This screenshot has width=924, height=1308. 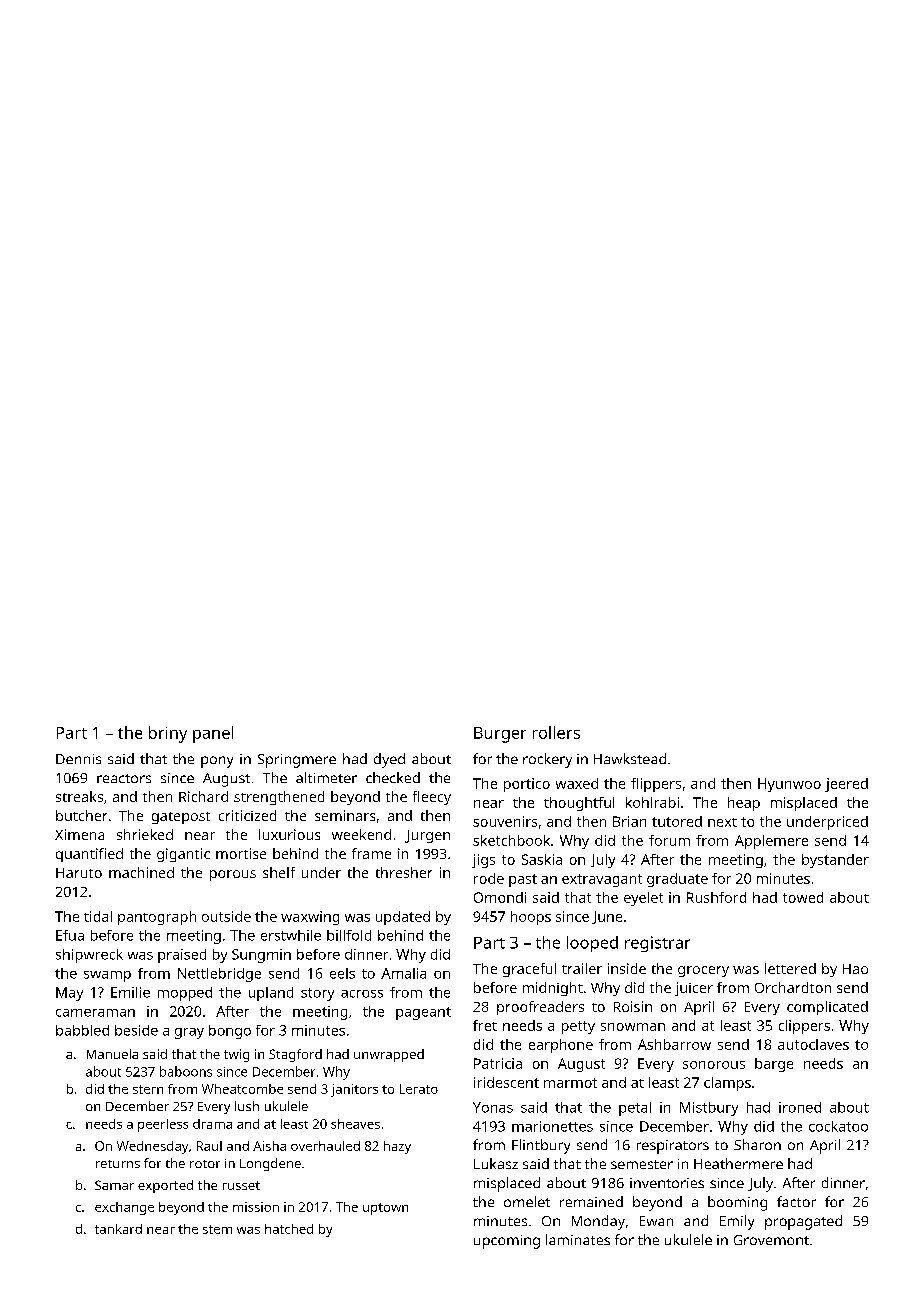 I want to click on grocery, so click(x=703, y=971).
